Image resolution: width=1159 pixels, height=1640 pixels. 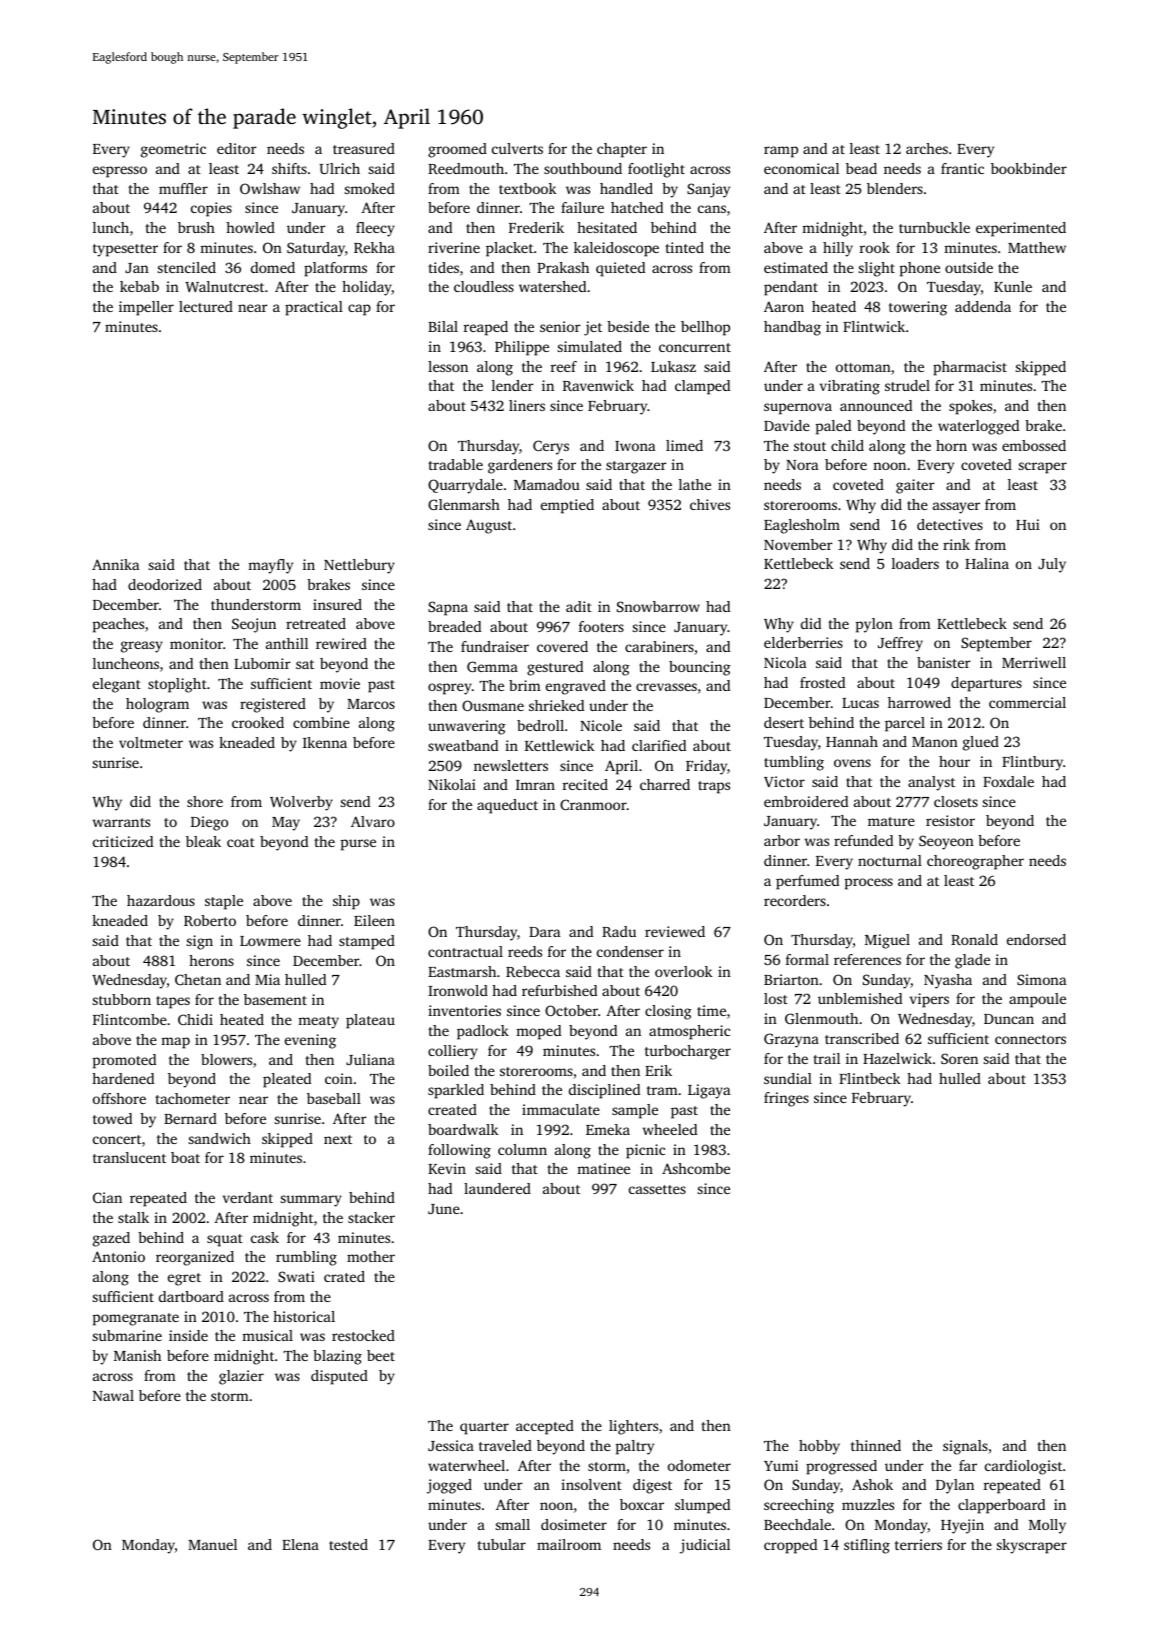 What do you see at coordinates (381, 1355) in the screenshot?
I see `beet` at bounding box center [381, 1355].
